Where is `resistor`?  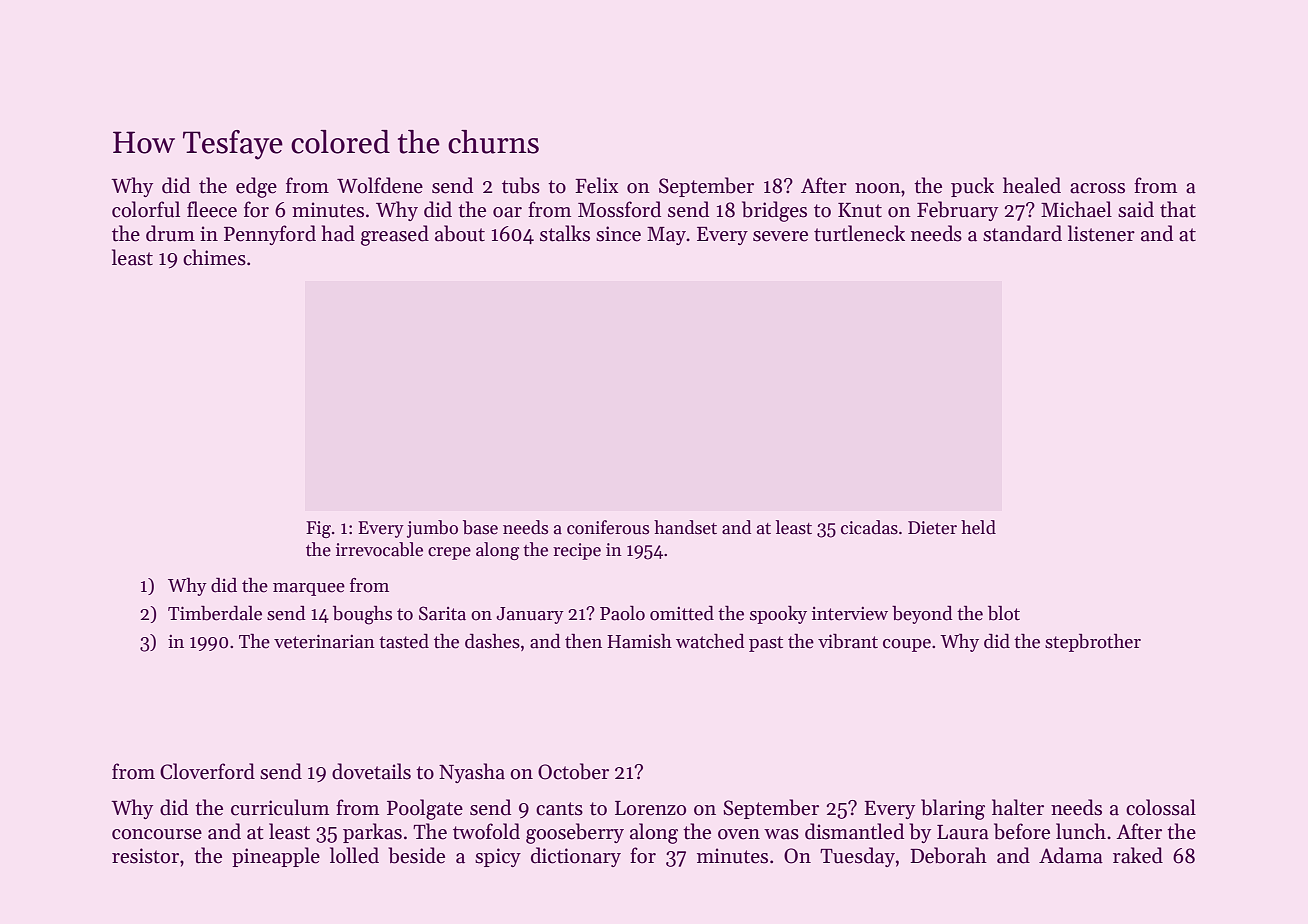
resistor is located at coordinates (145, 856).
